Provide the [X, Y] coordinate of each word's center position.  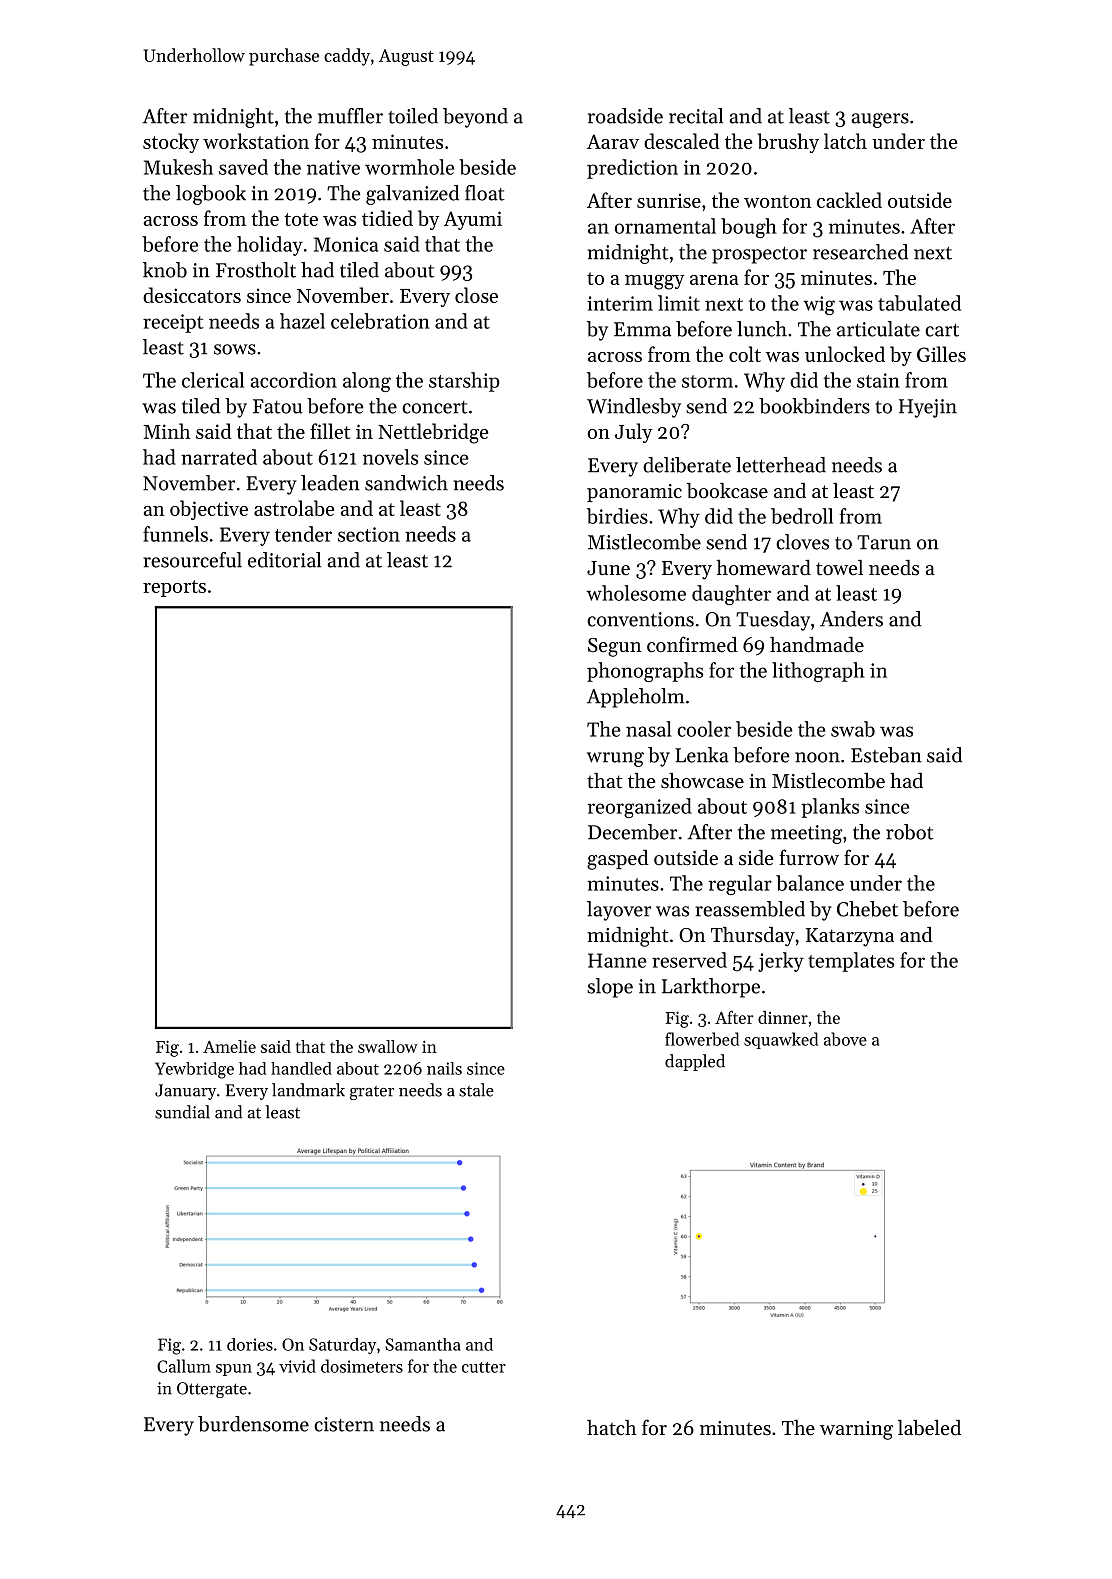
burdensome [253, 1424]
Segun [614, 647]
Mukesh [178, 167]
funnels [175, 534]
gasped [618, 860]
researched [860, 252]
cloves [802, 542]
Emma [642, 329]
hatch [611, 1427]
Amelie [229, 1046]
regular [740, 885]
